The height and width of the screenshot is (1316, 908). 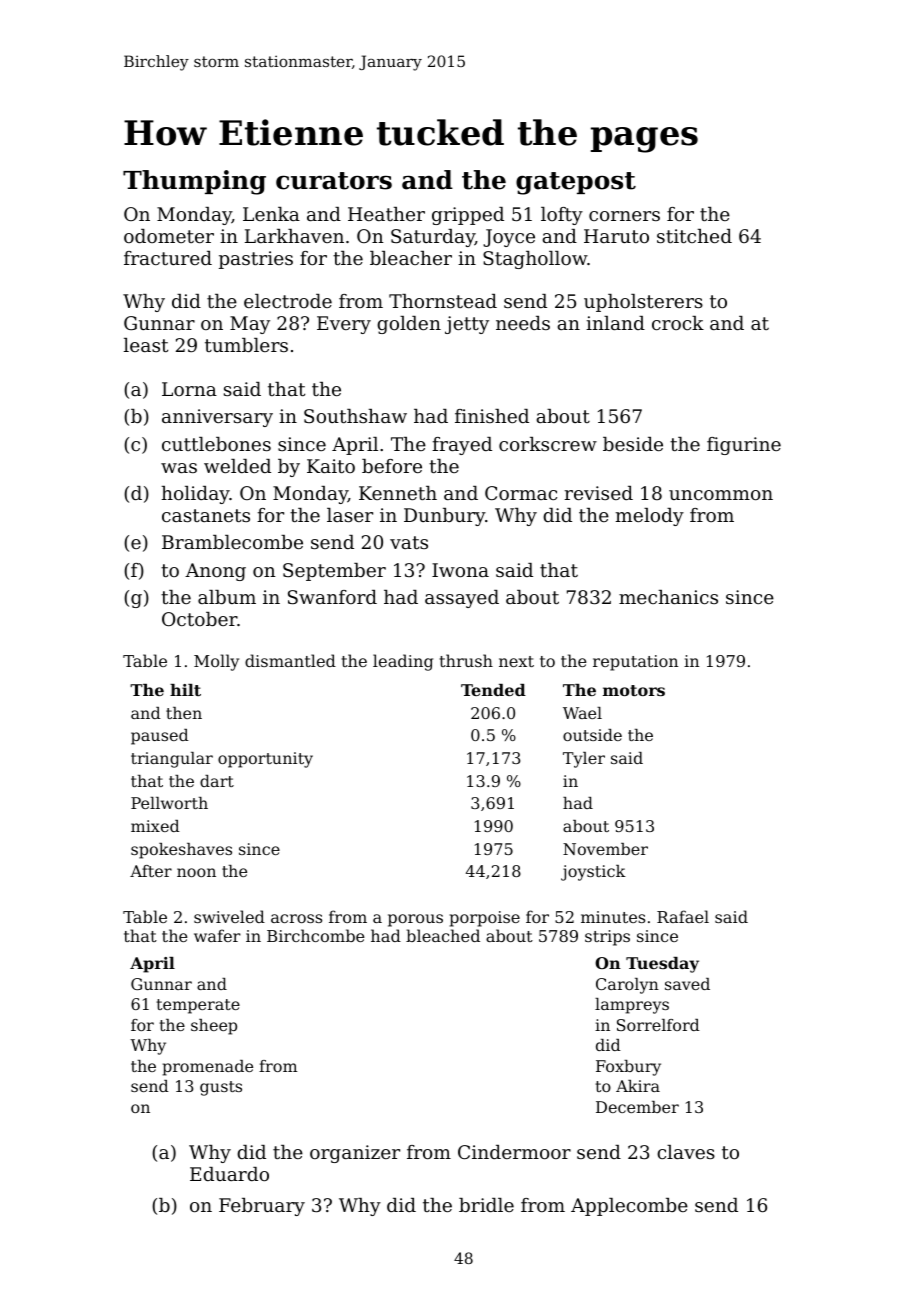 What do you see at coordinates (198, 1006) in the screenshot?
I see `temperate` at bounding box center [198, 1006].
